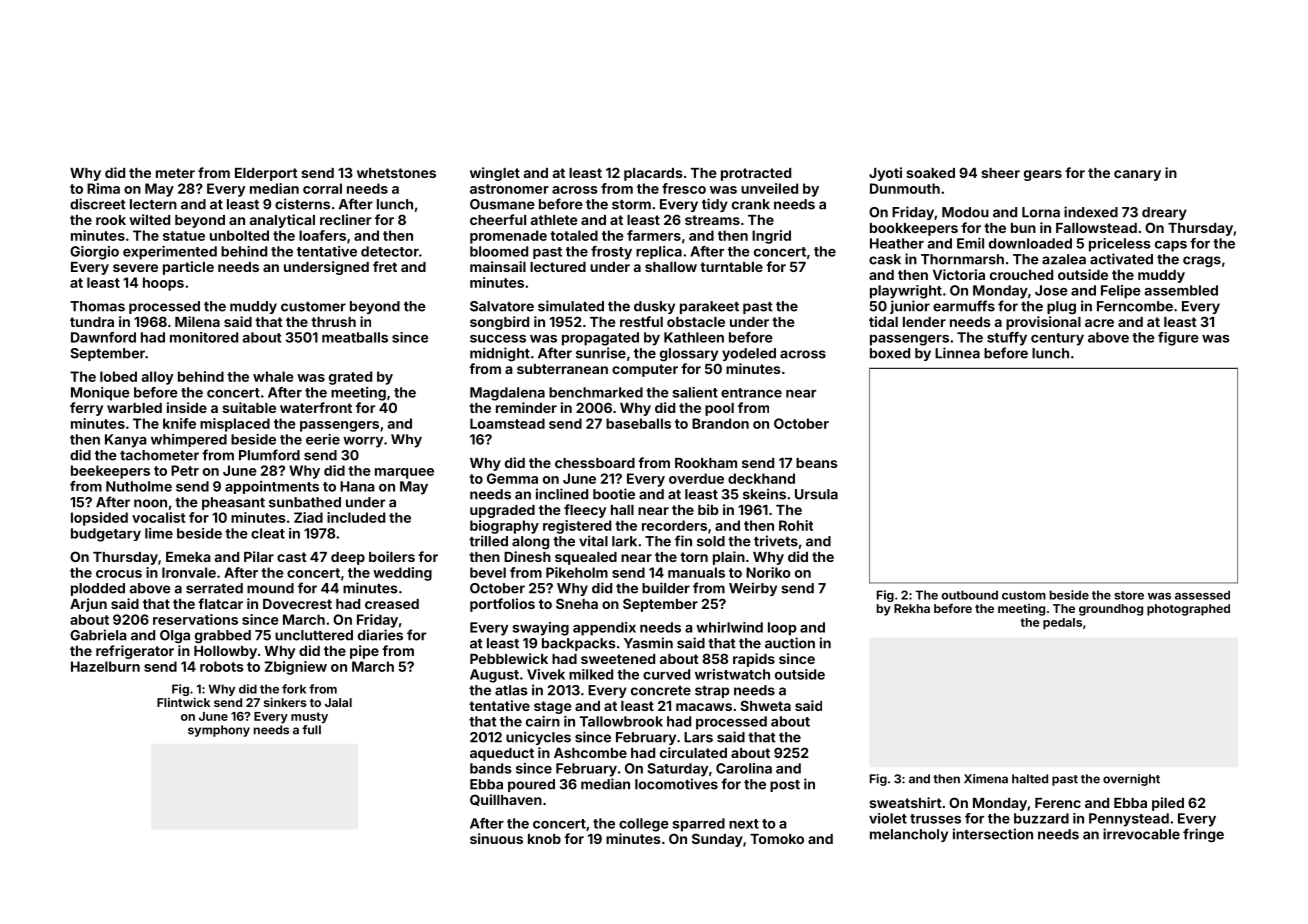 This screenshot has height=924, width=1308. Describe the element at coordinates (498, 266) in the screenshot. I see `mainsail` at that location.
